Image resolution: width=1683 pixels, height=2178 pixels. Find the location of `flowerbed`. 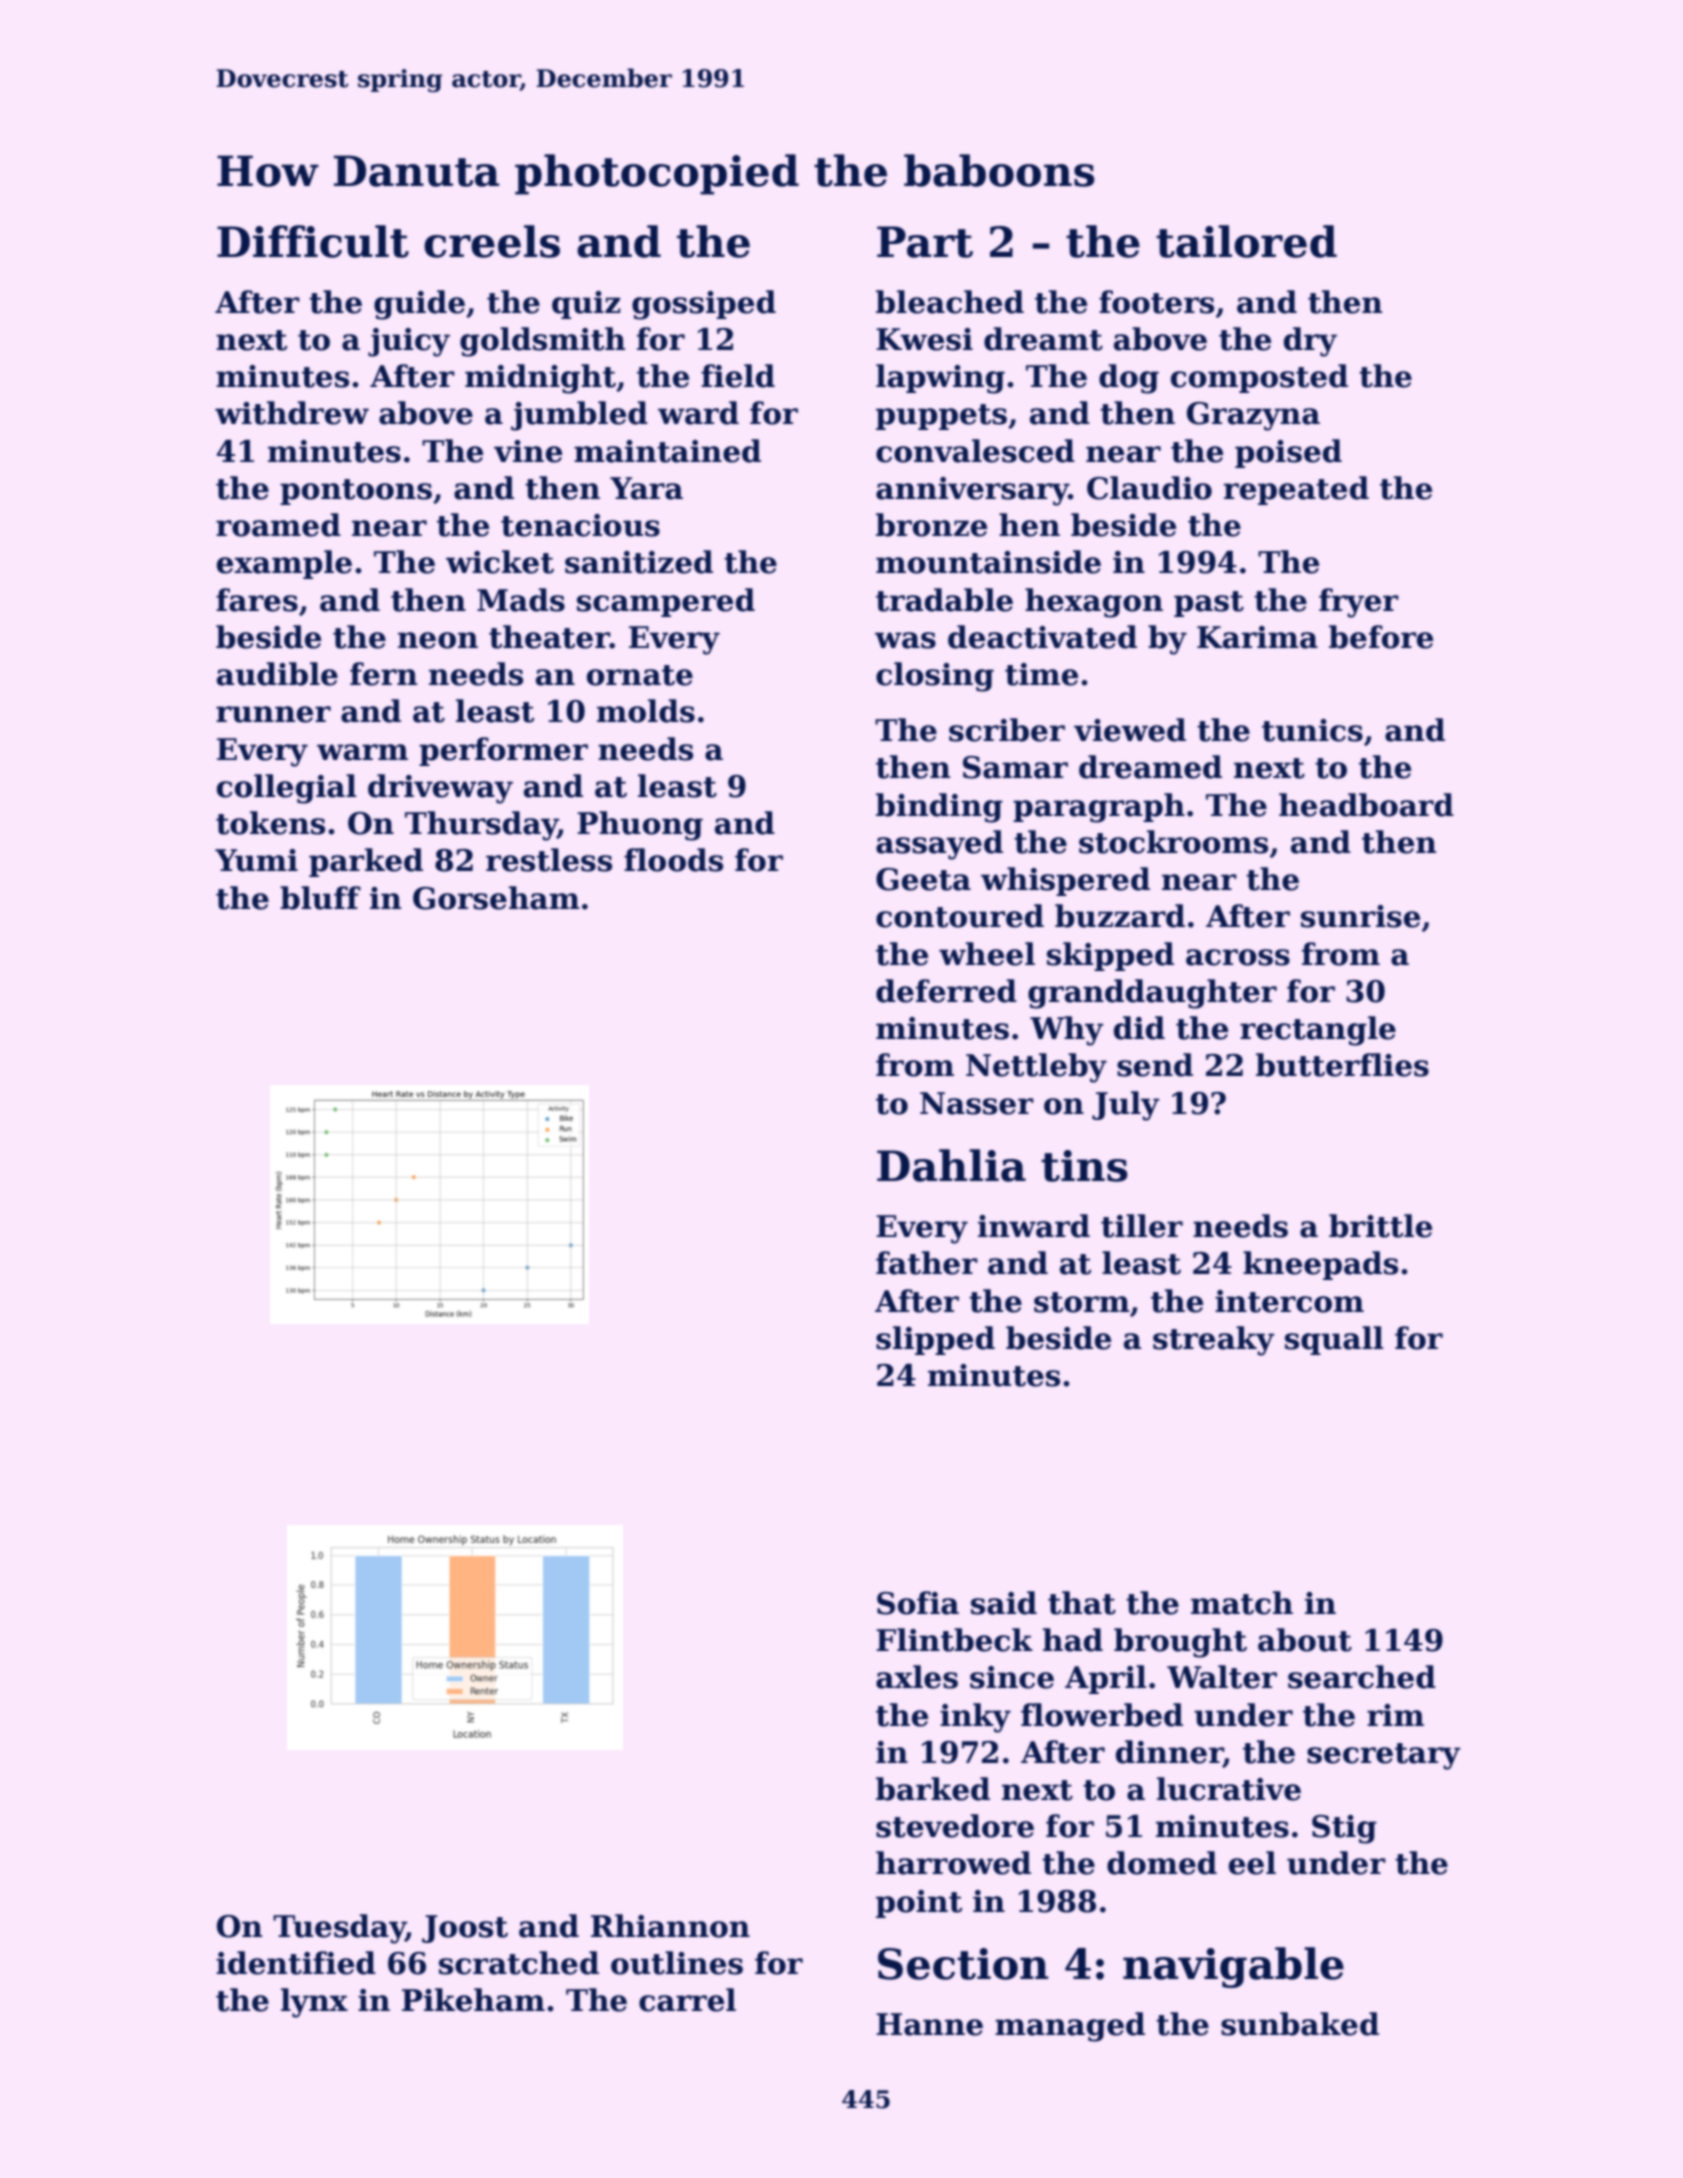

flowerbed is located at coordinates (1102, 1715).
